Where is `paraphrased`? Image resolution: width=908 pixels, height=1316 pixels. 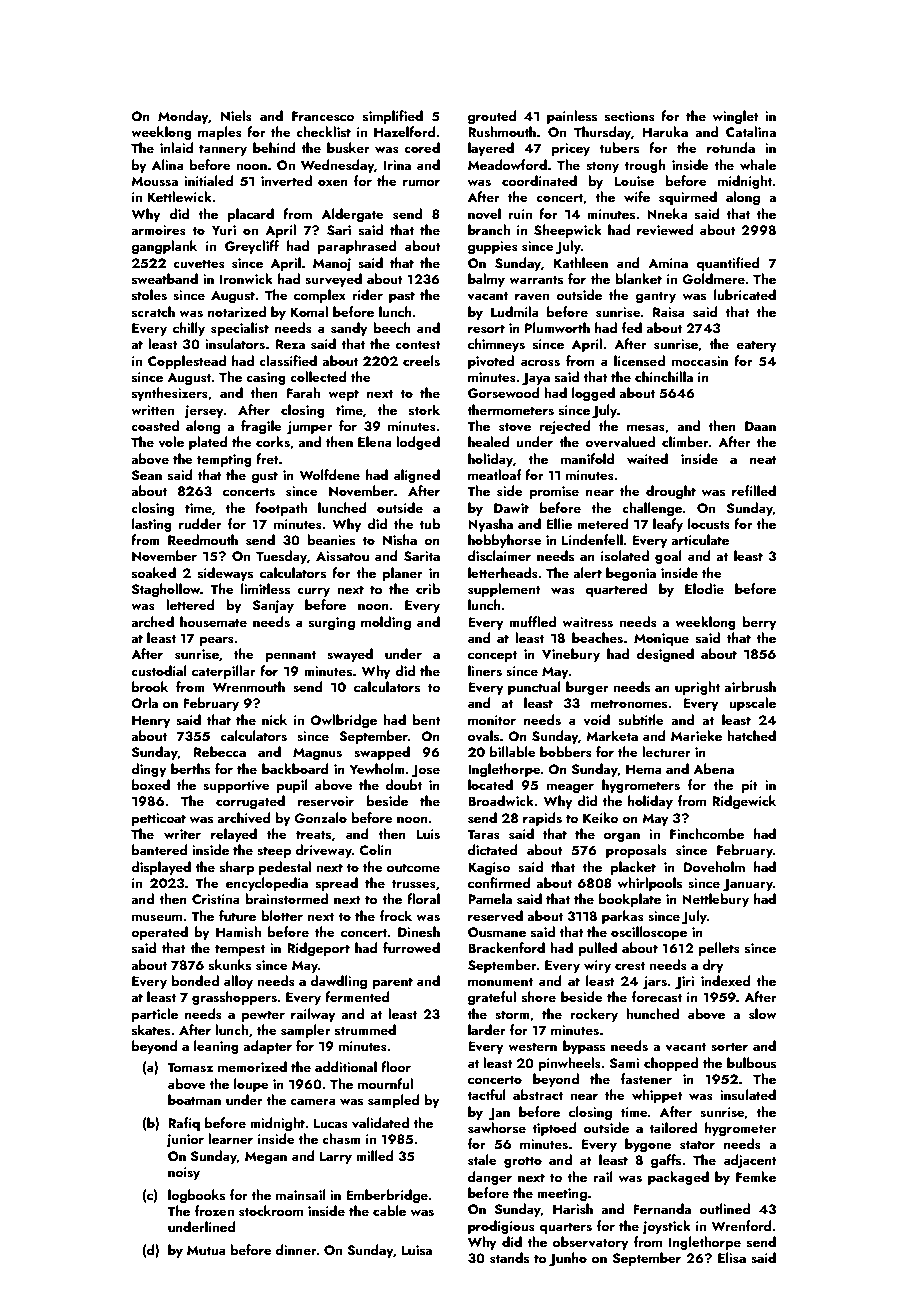 paraphrased is located at coordinates (357, 247).
